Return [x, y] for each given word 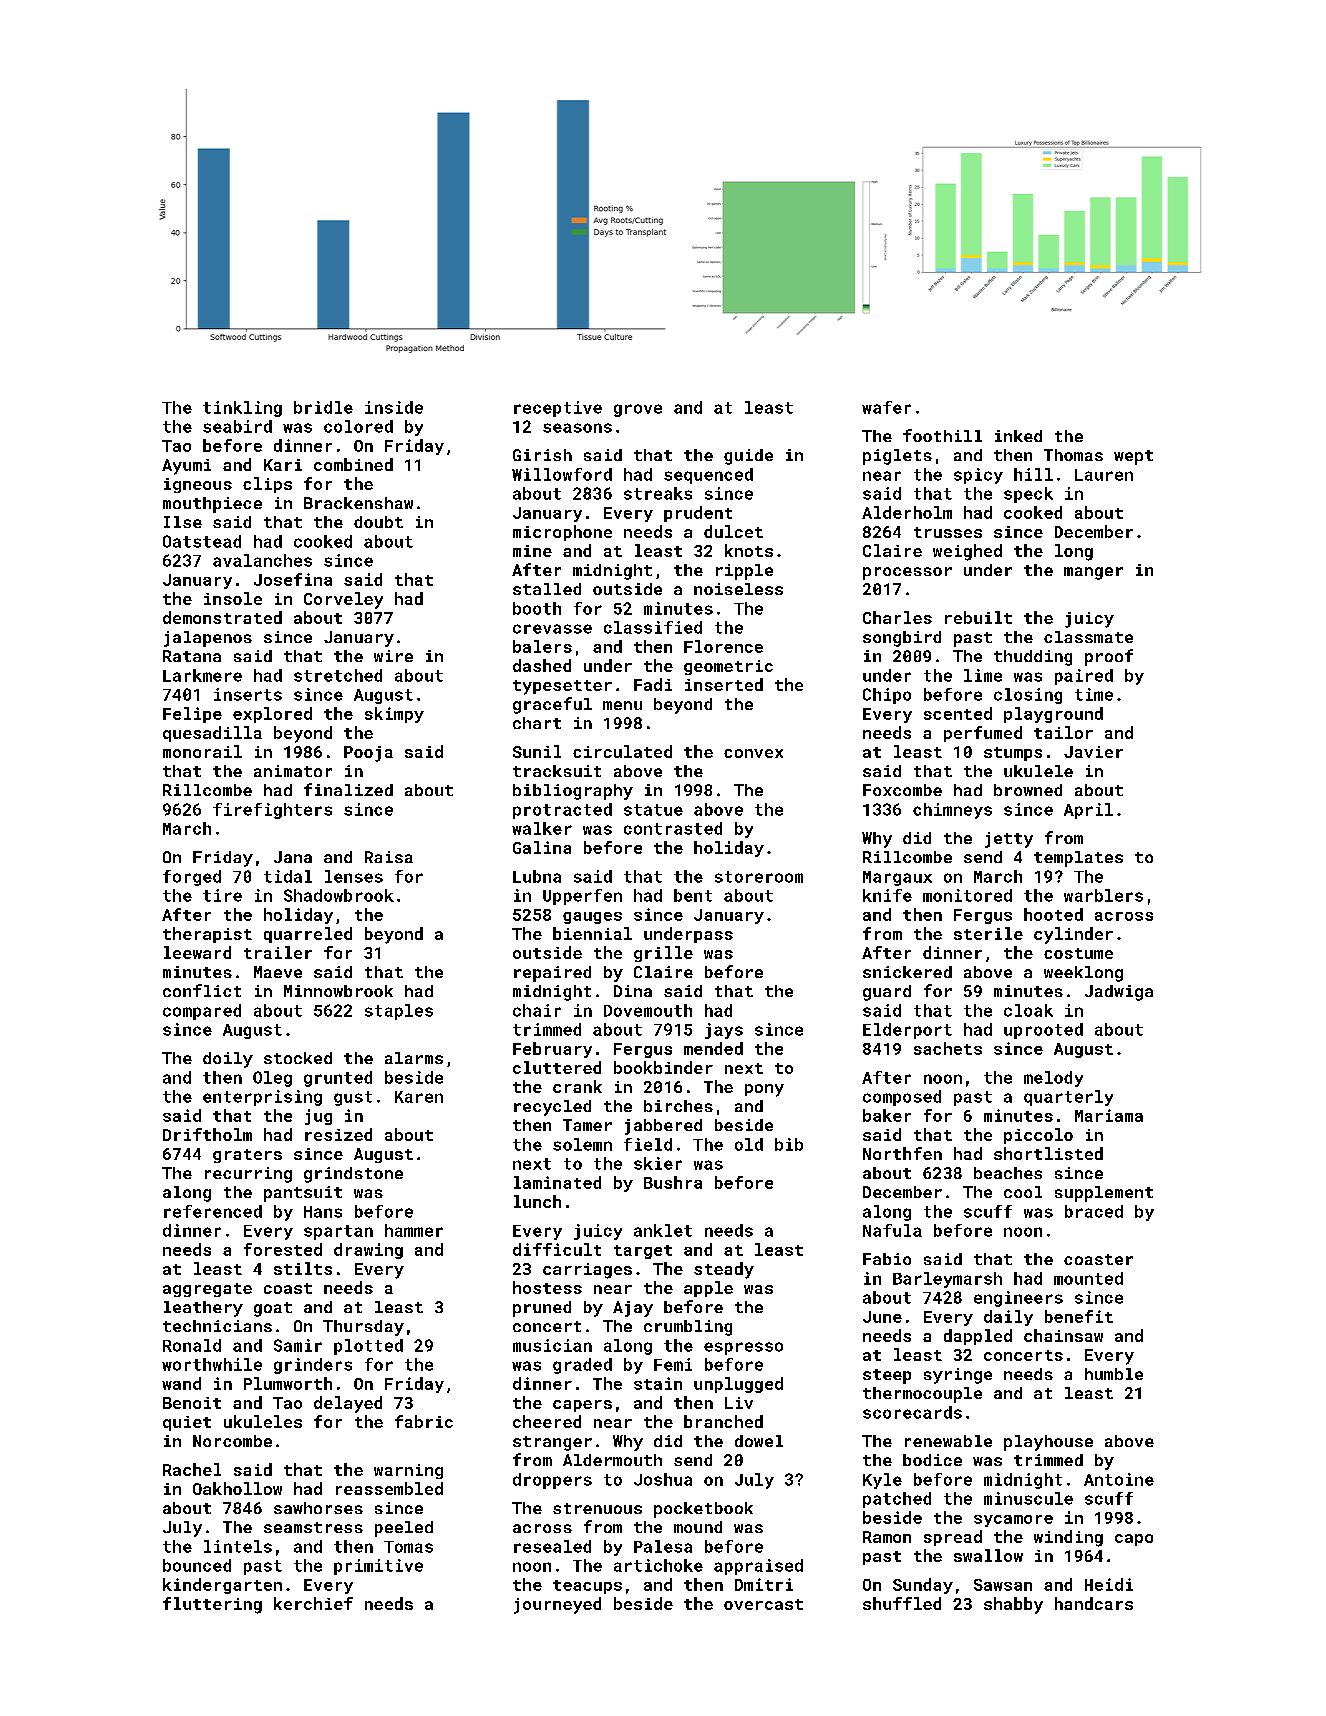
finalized [348, 789]
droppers [552, 1481]
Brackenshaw [358, 503]
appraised [758, 1567]
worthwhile [212, 1364]
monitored [967, 895]
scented [958, 713]
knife [887, 895]
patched [897, 1500]
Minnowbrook [338, 991]
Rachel [192, 1469]
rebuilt [978, 617]
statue [653, 810]
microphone [562, 533]
